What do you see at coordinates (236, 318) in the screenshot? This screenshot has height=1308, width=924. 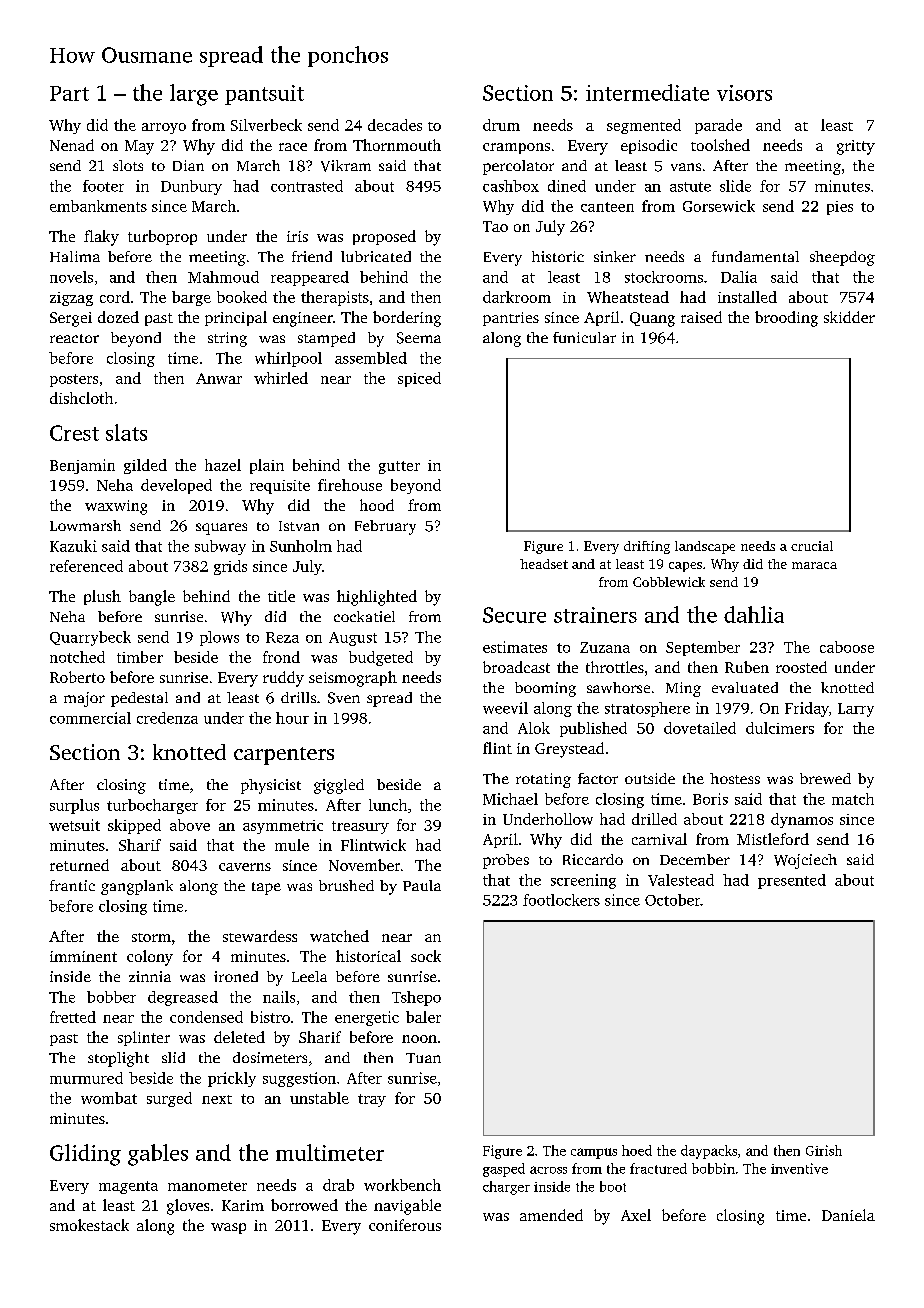 I see `principal` at bounding box center [236, 318].
